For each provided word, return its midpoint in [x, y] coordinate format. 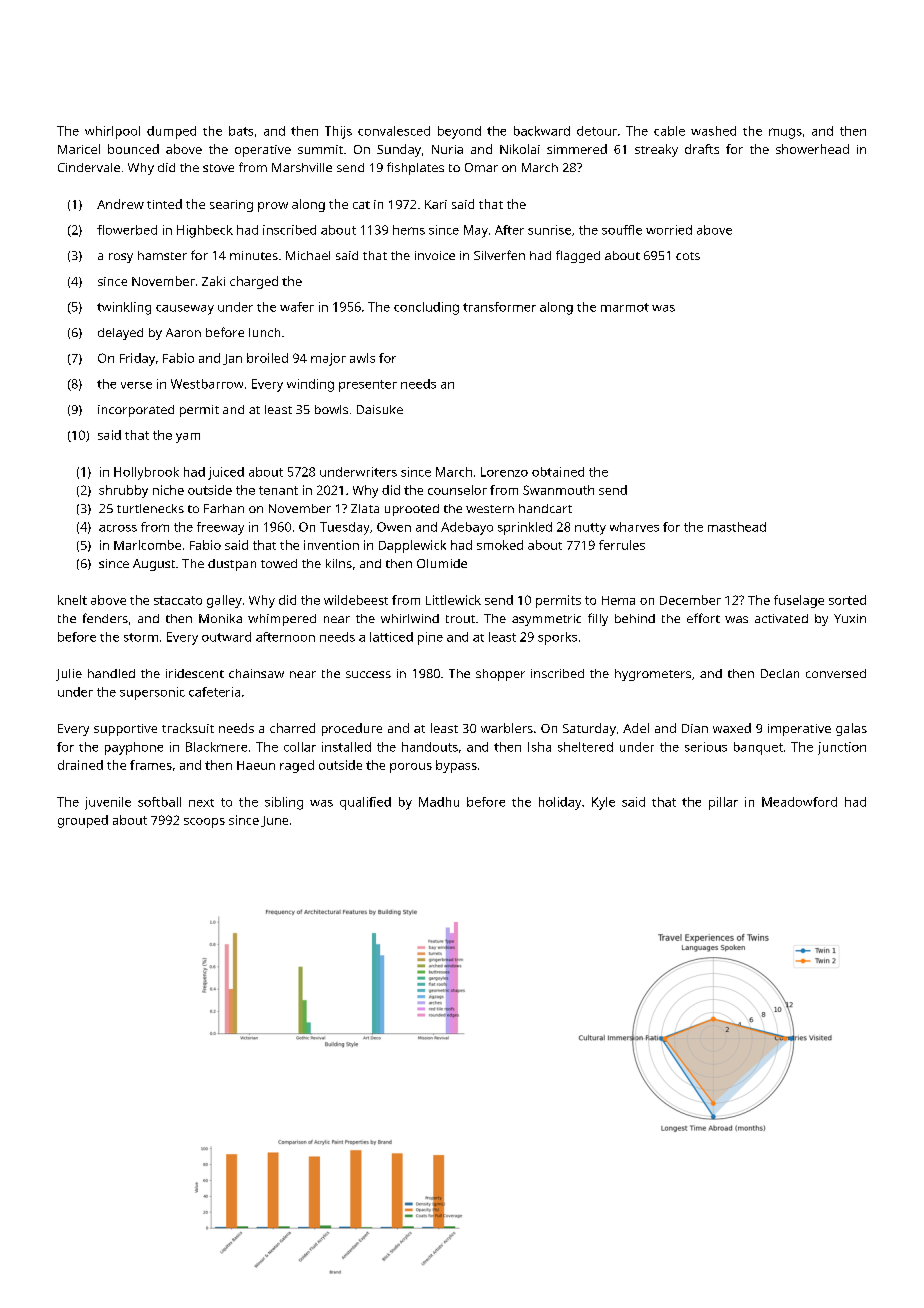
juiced [226, 473]
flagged [578, 256]
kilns [339, 563]
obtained [558, 472]
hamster [162, 255]
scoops [204, 823]
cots [688, 256]
